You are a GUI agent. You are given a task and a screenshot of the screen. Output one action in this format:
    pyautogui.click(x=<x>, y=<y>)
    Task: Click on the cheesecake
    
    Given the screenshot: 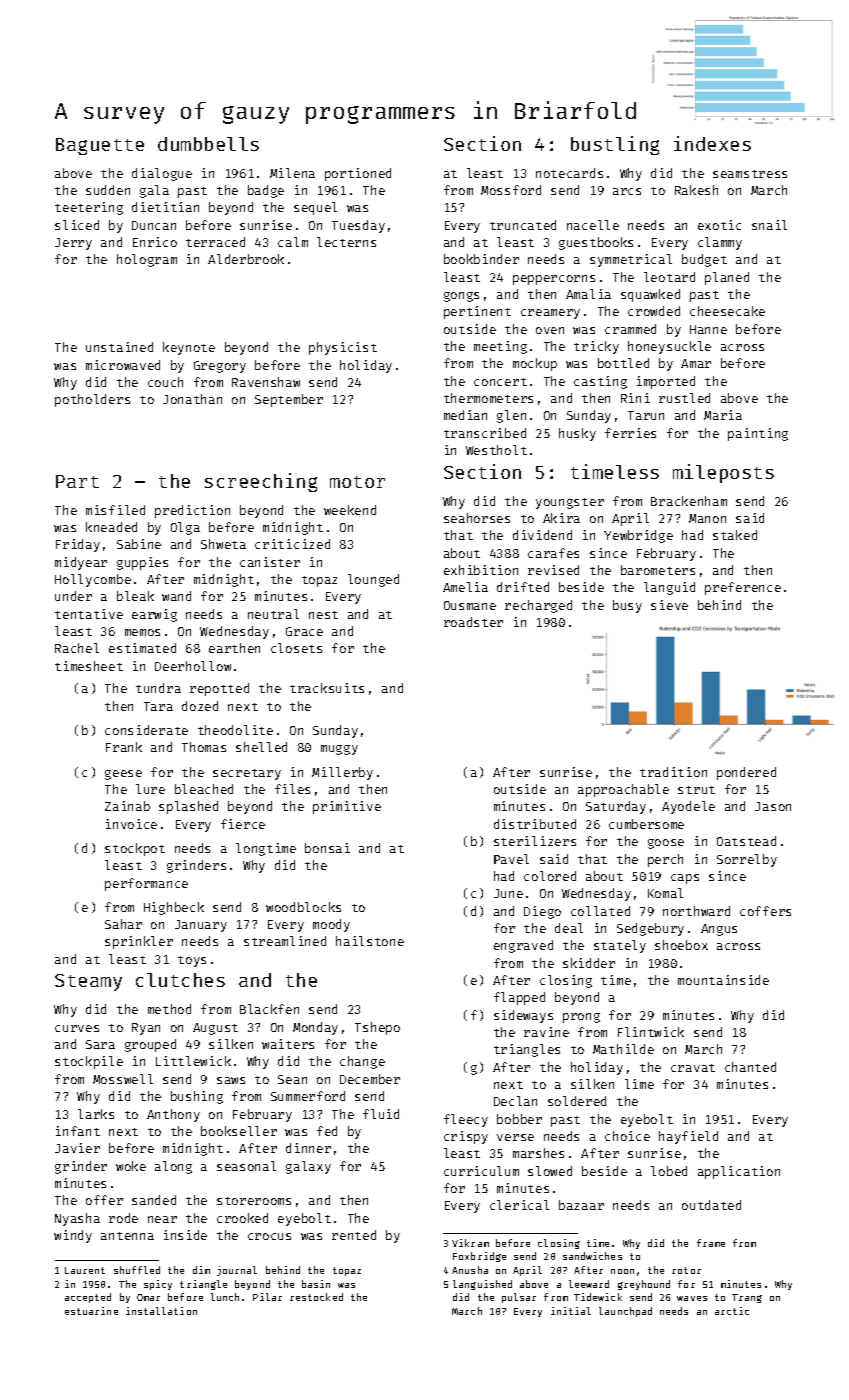 What is the action you would take?
    pyautogui.click(x=727, y=311)
